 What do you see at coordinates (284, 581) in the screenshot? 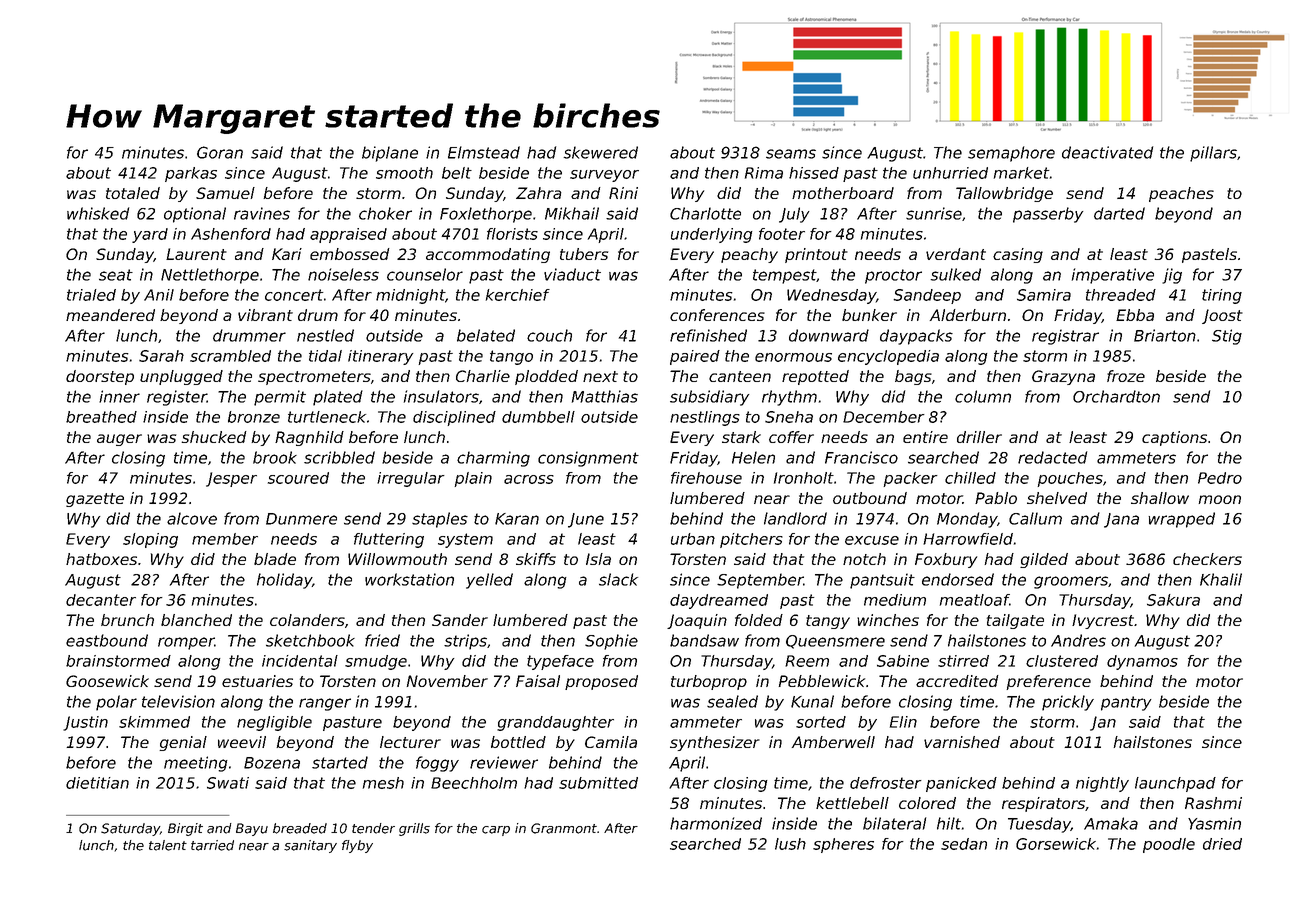
I see `holiday` at bounding box center [284, 581].
